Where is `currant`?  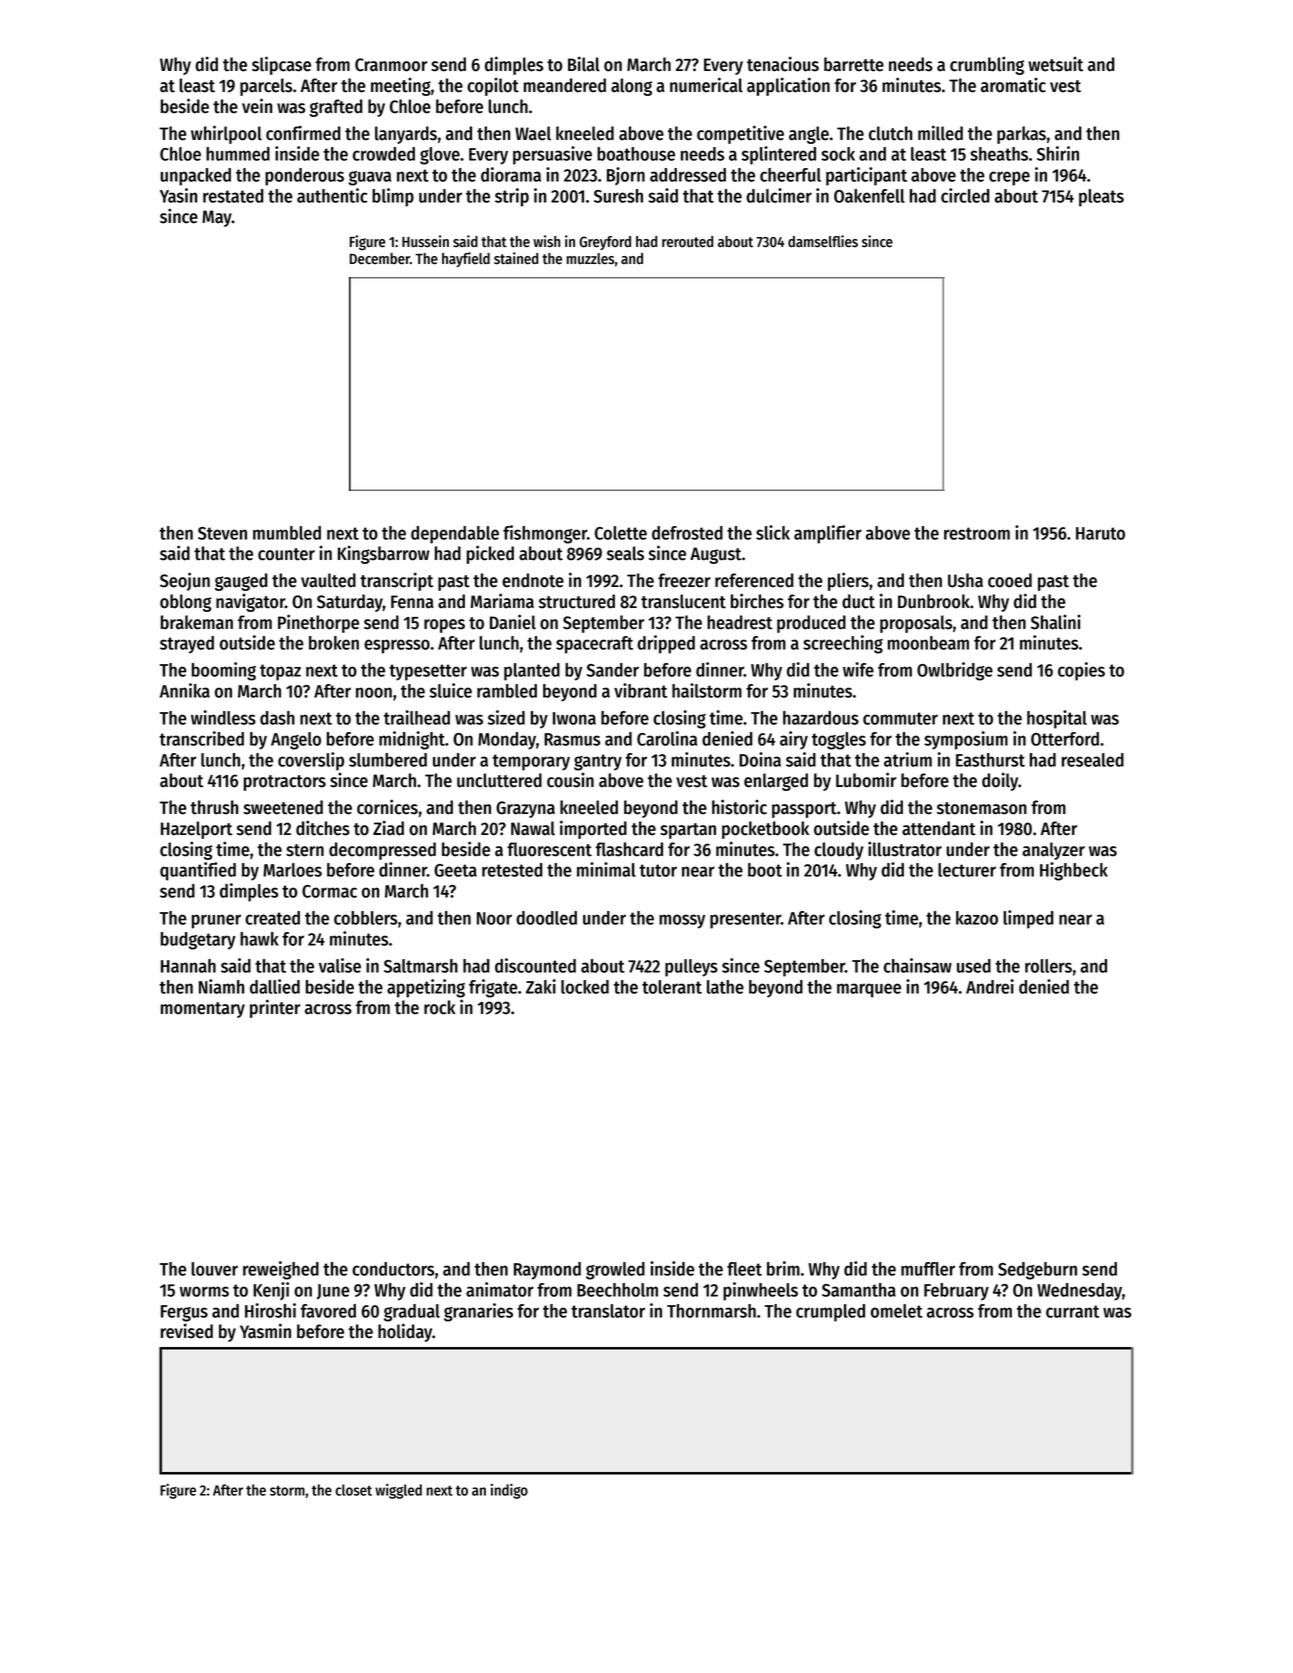 currant is located at coordinates (1072, 1311).
